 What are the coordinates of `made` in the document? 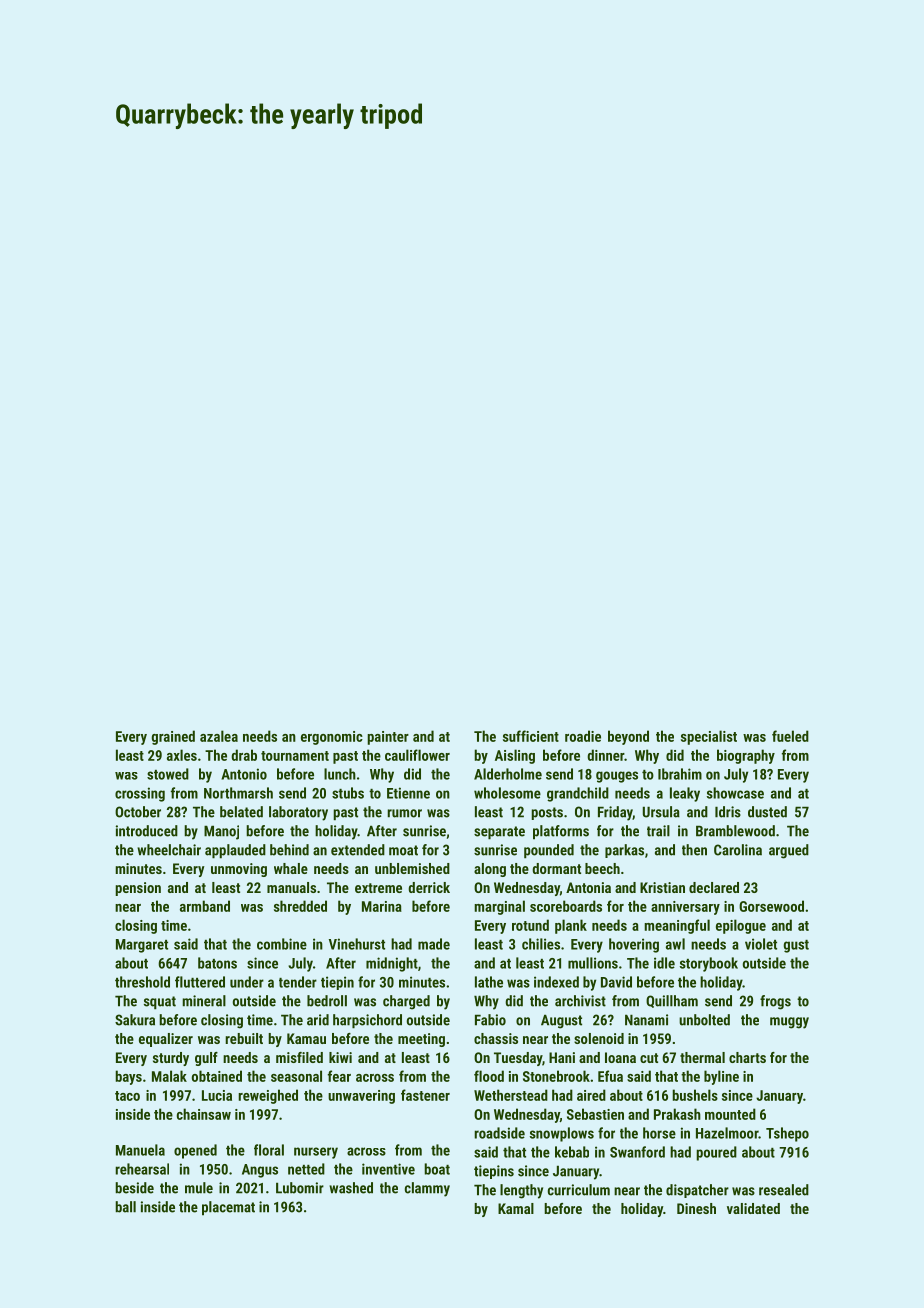 It's located at (434, 944).
